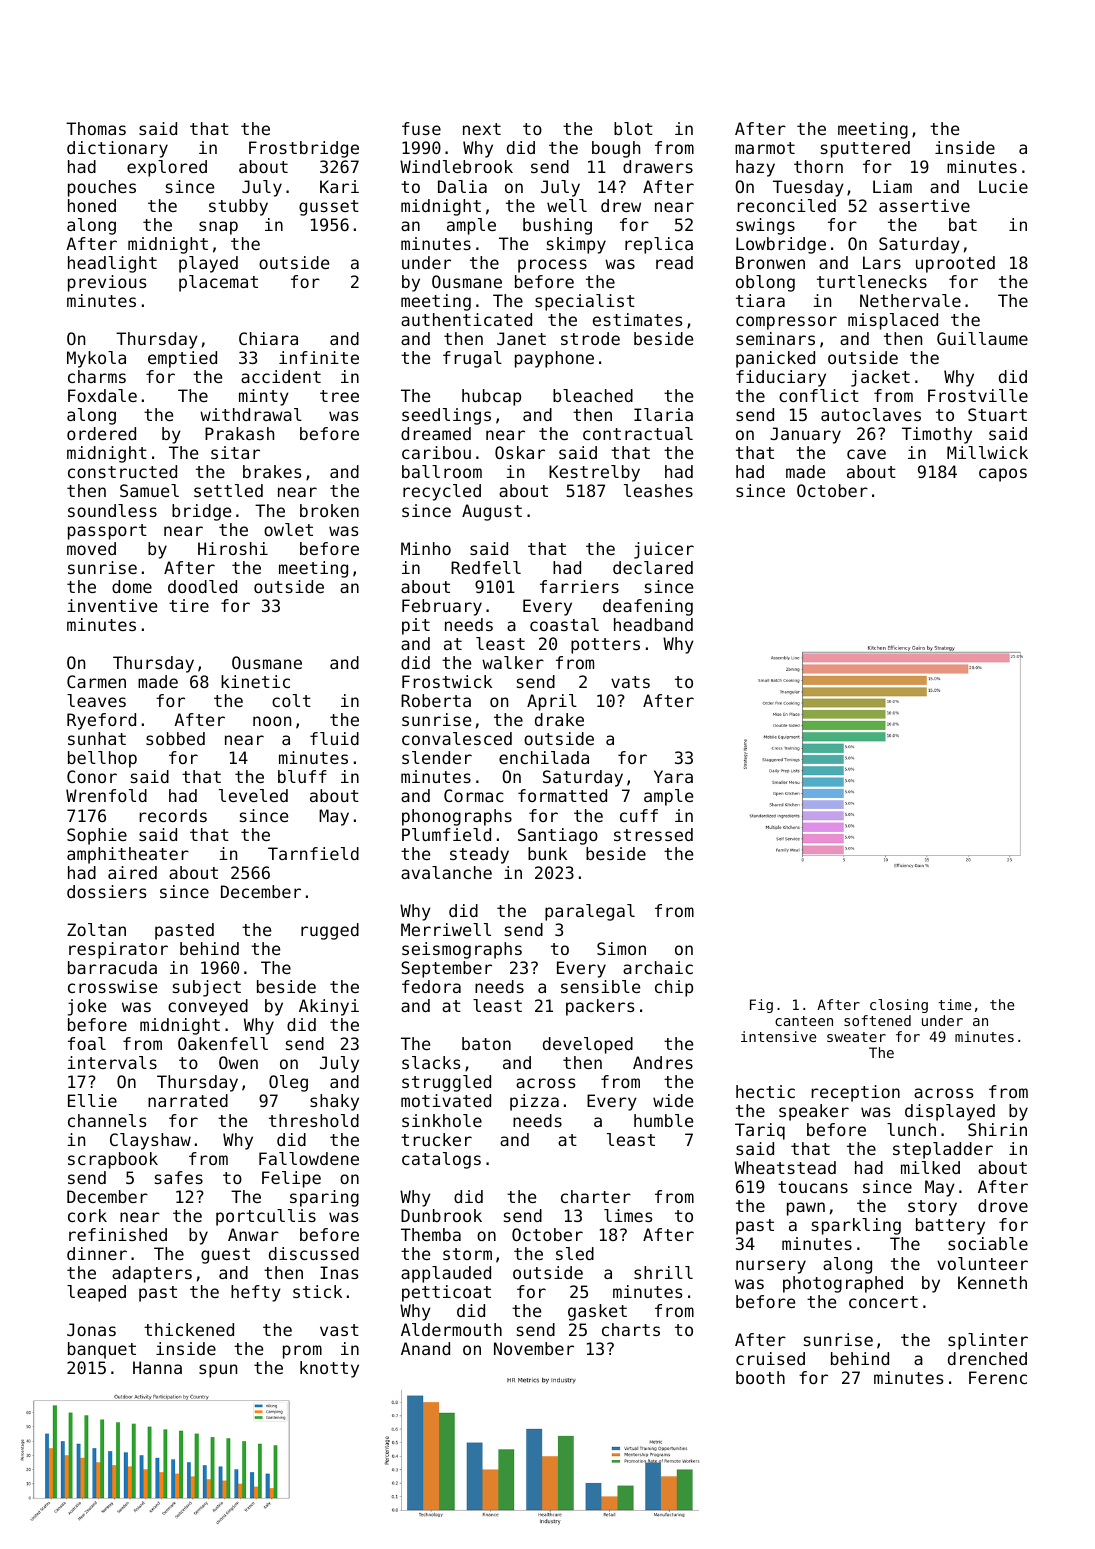 Image resolution: width=1095 pixels, height=1549 pixels. I want to click on Lucie, so click(1003, 186).
